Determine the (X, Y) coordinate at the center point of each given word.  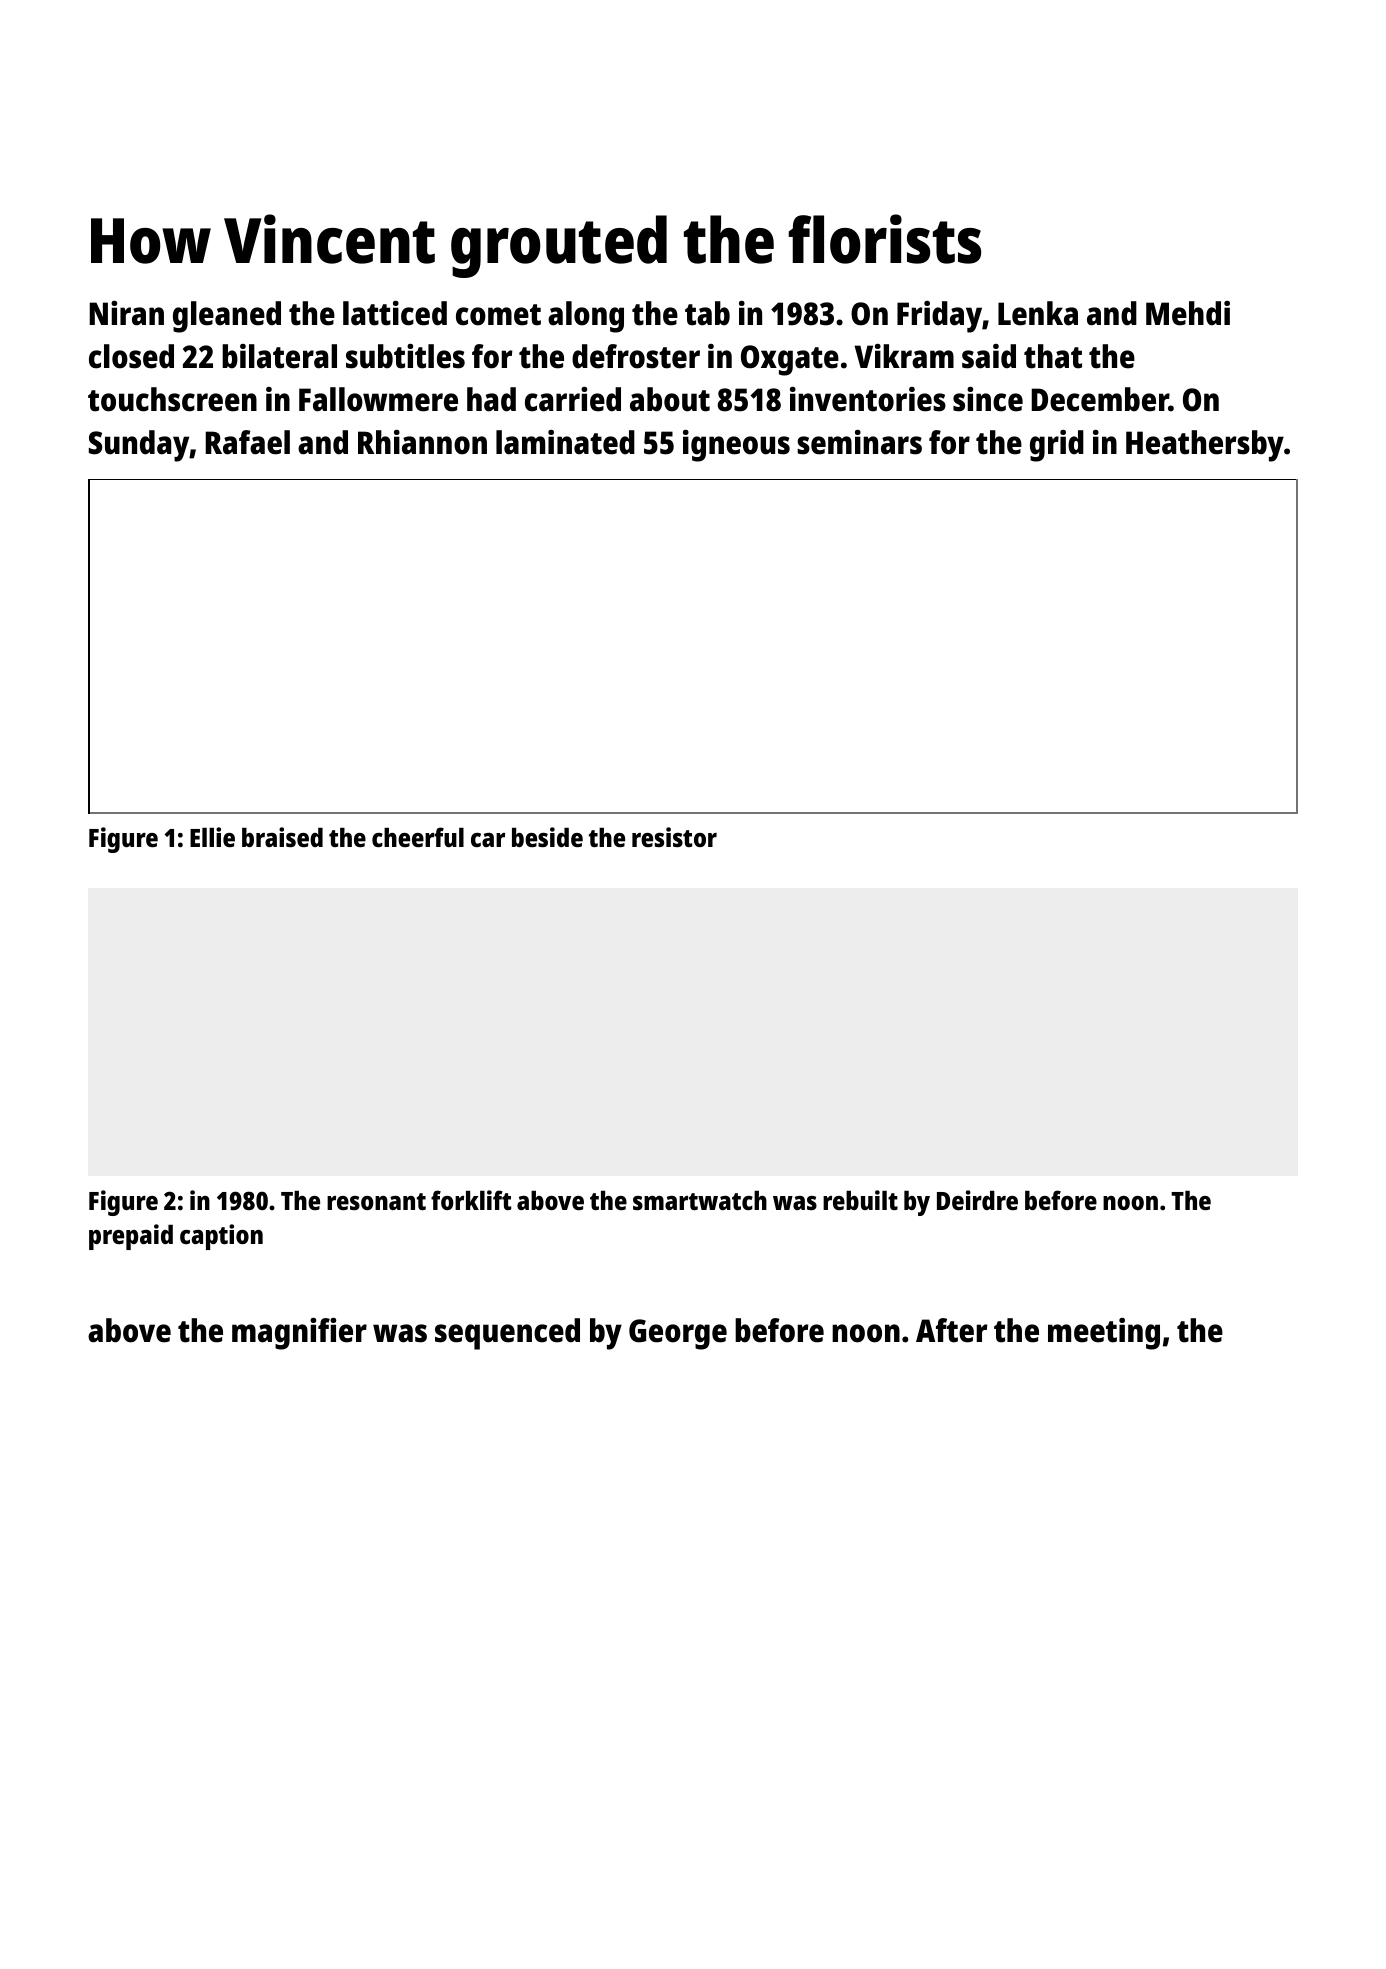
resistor (674, 837)
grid (1057, 446)
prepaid (131, 1237)
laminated (565, 442)
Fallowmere (378, 399)
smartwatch (700, 1200)
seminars (859, 442)
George (678, 1334)
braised (282, 837)
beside (547, 837)
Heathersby (1205, 446)
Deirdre (977, 1200)
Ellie (212, 837)
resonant (376, 1201)
